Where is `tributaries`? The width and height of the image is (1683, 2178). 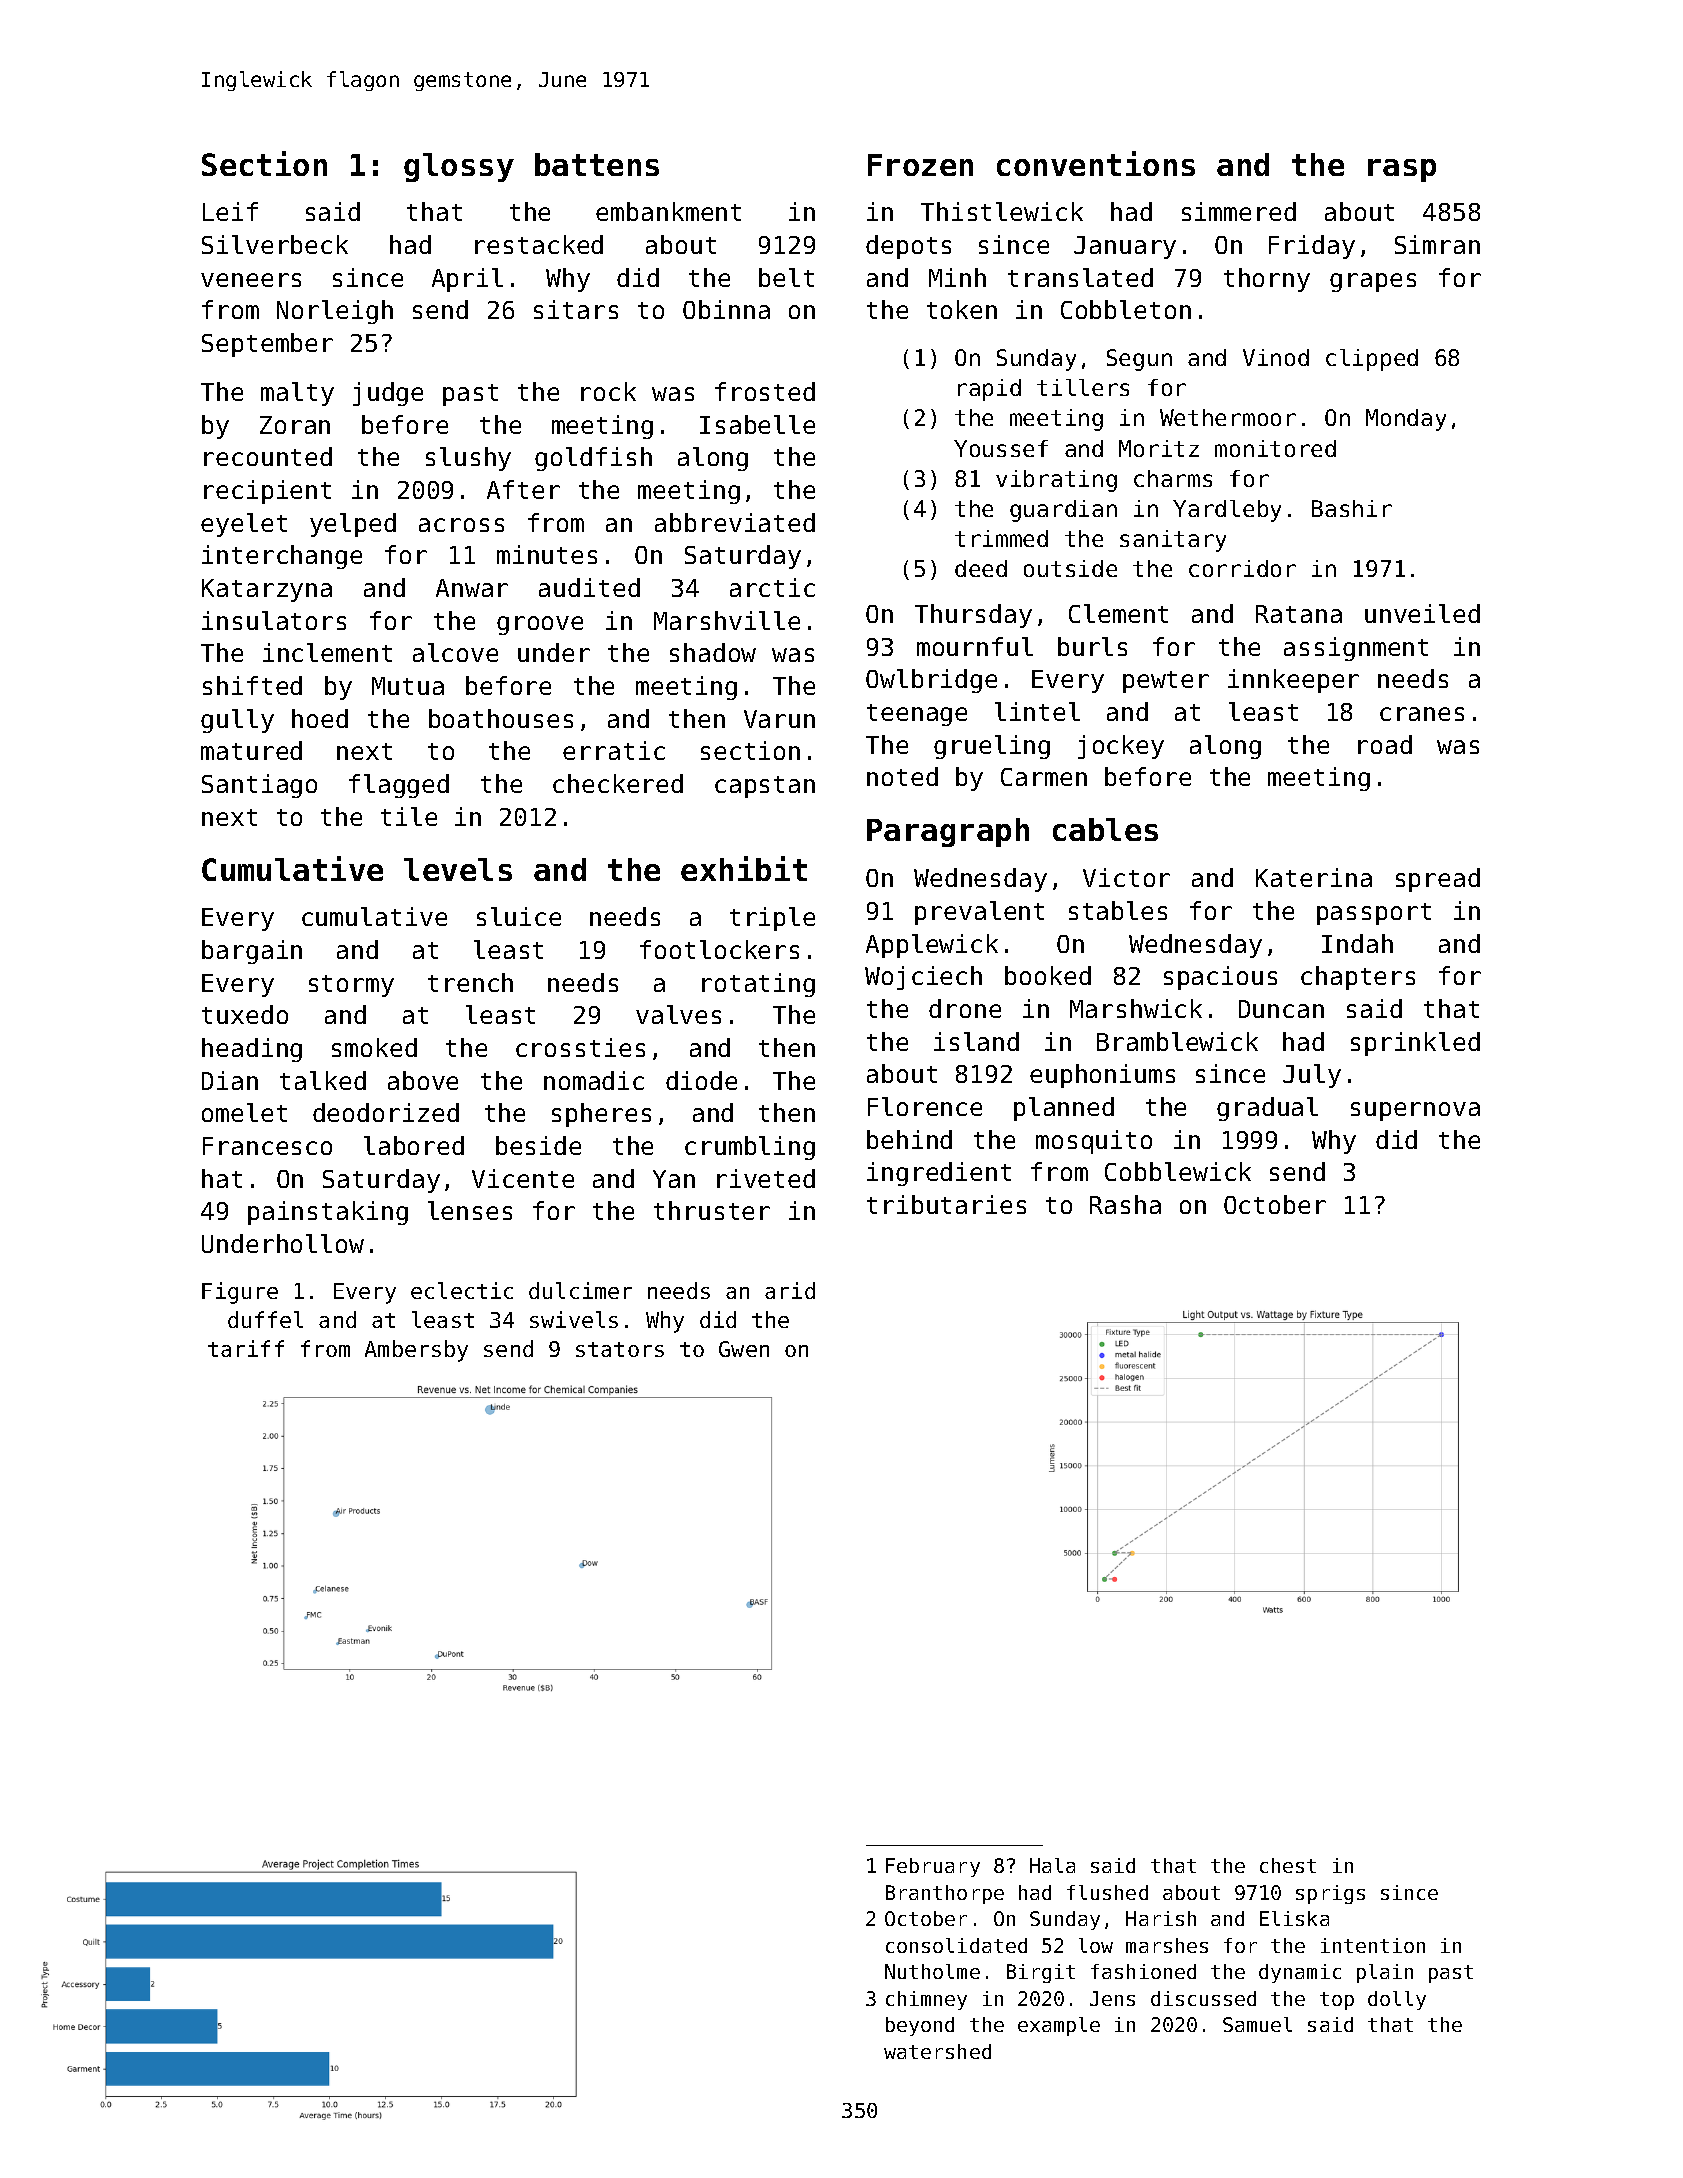 tributaries is located at coordinates (946, 1204).
